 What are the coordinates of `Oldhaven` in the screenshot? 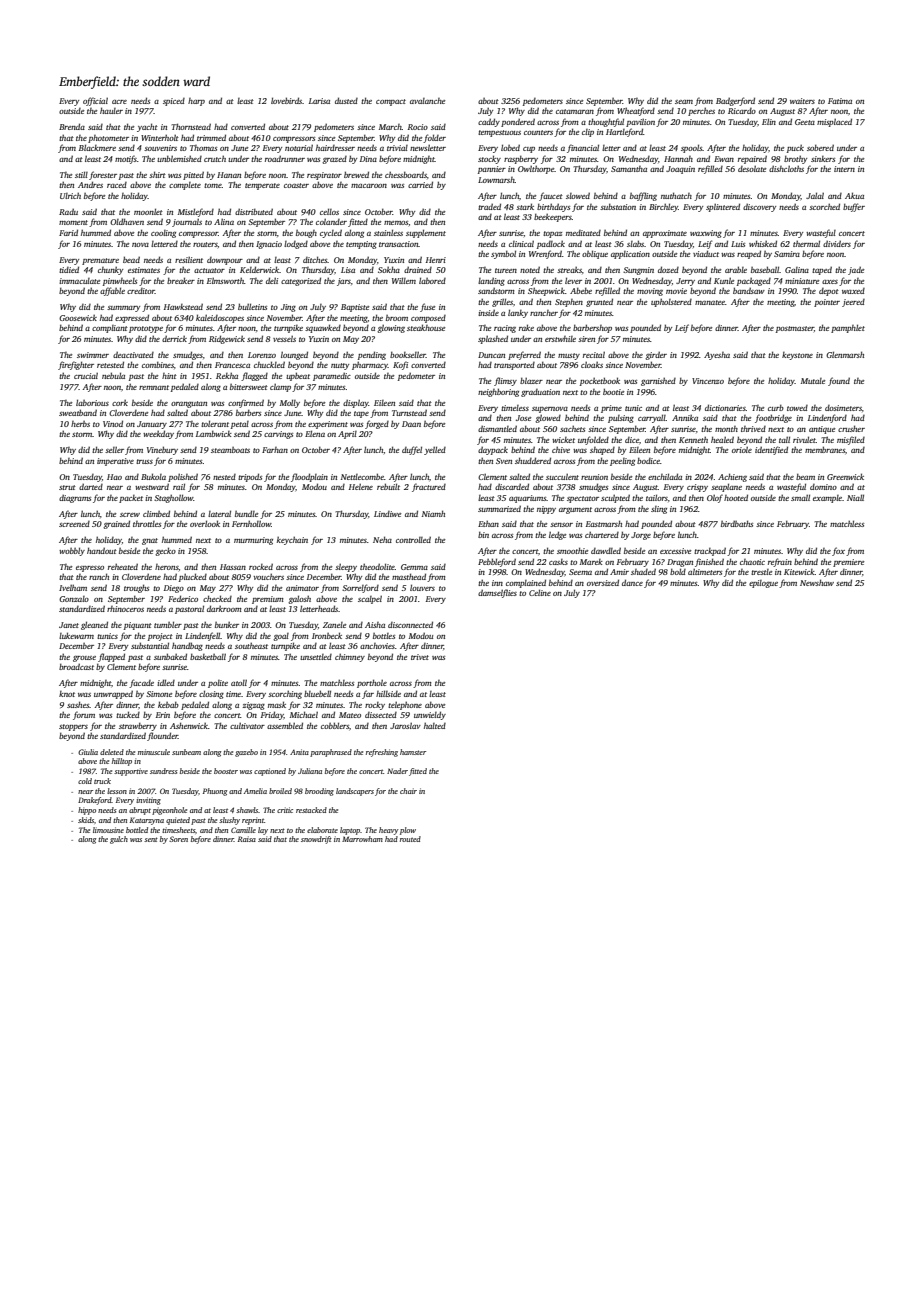 It's located at (127, 221).
